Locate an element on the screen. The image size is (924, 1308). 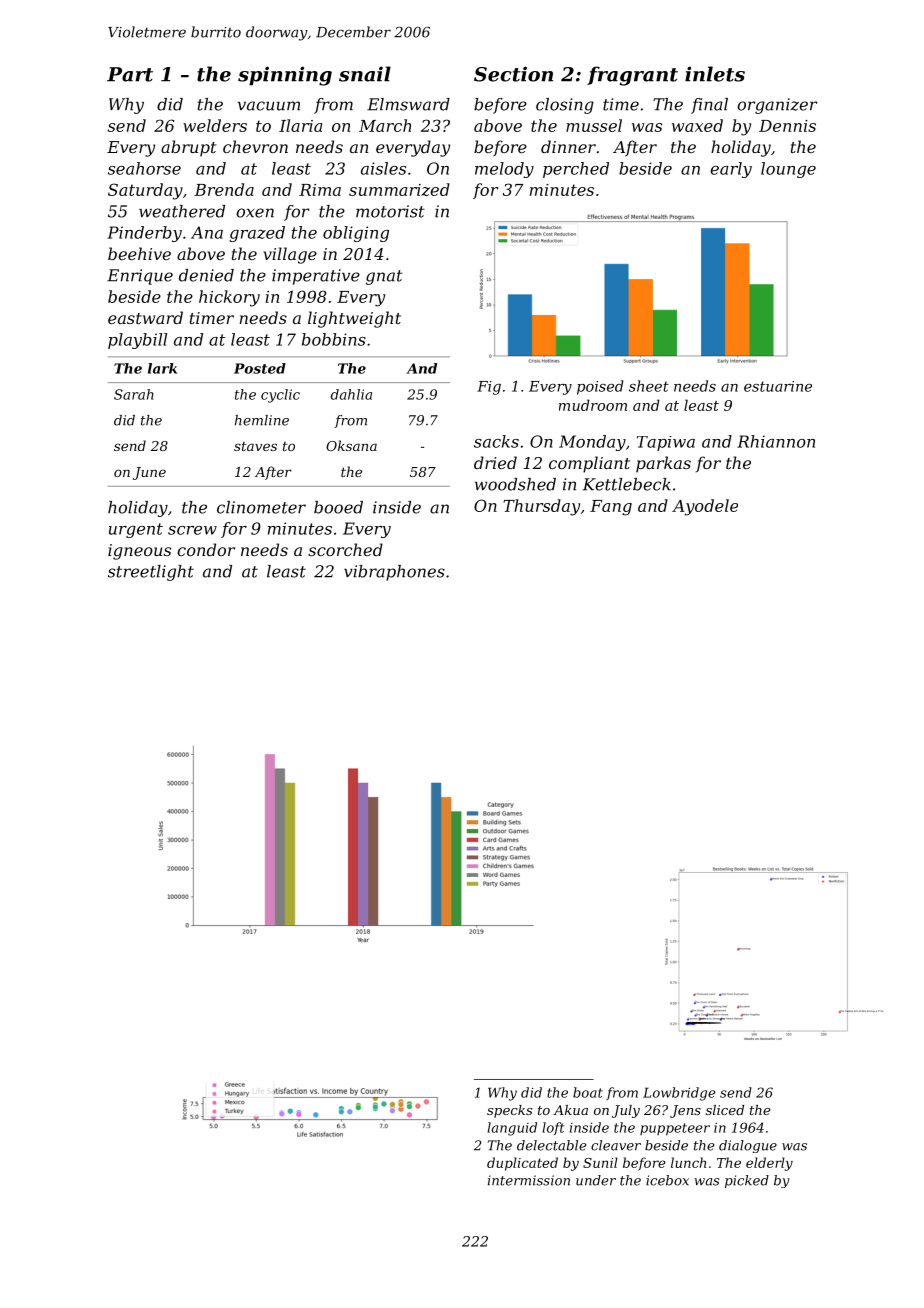
lounge is located at coordinates (788, 170).
